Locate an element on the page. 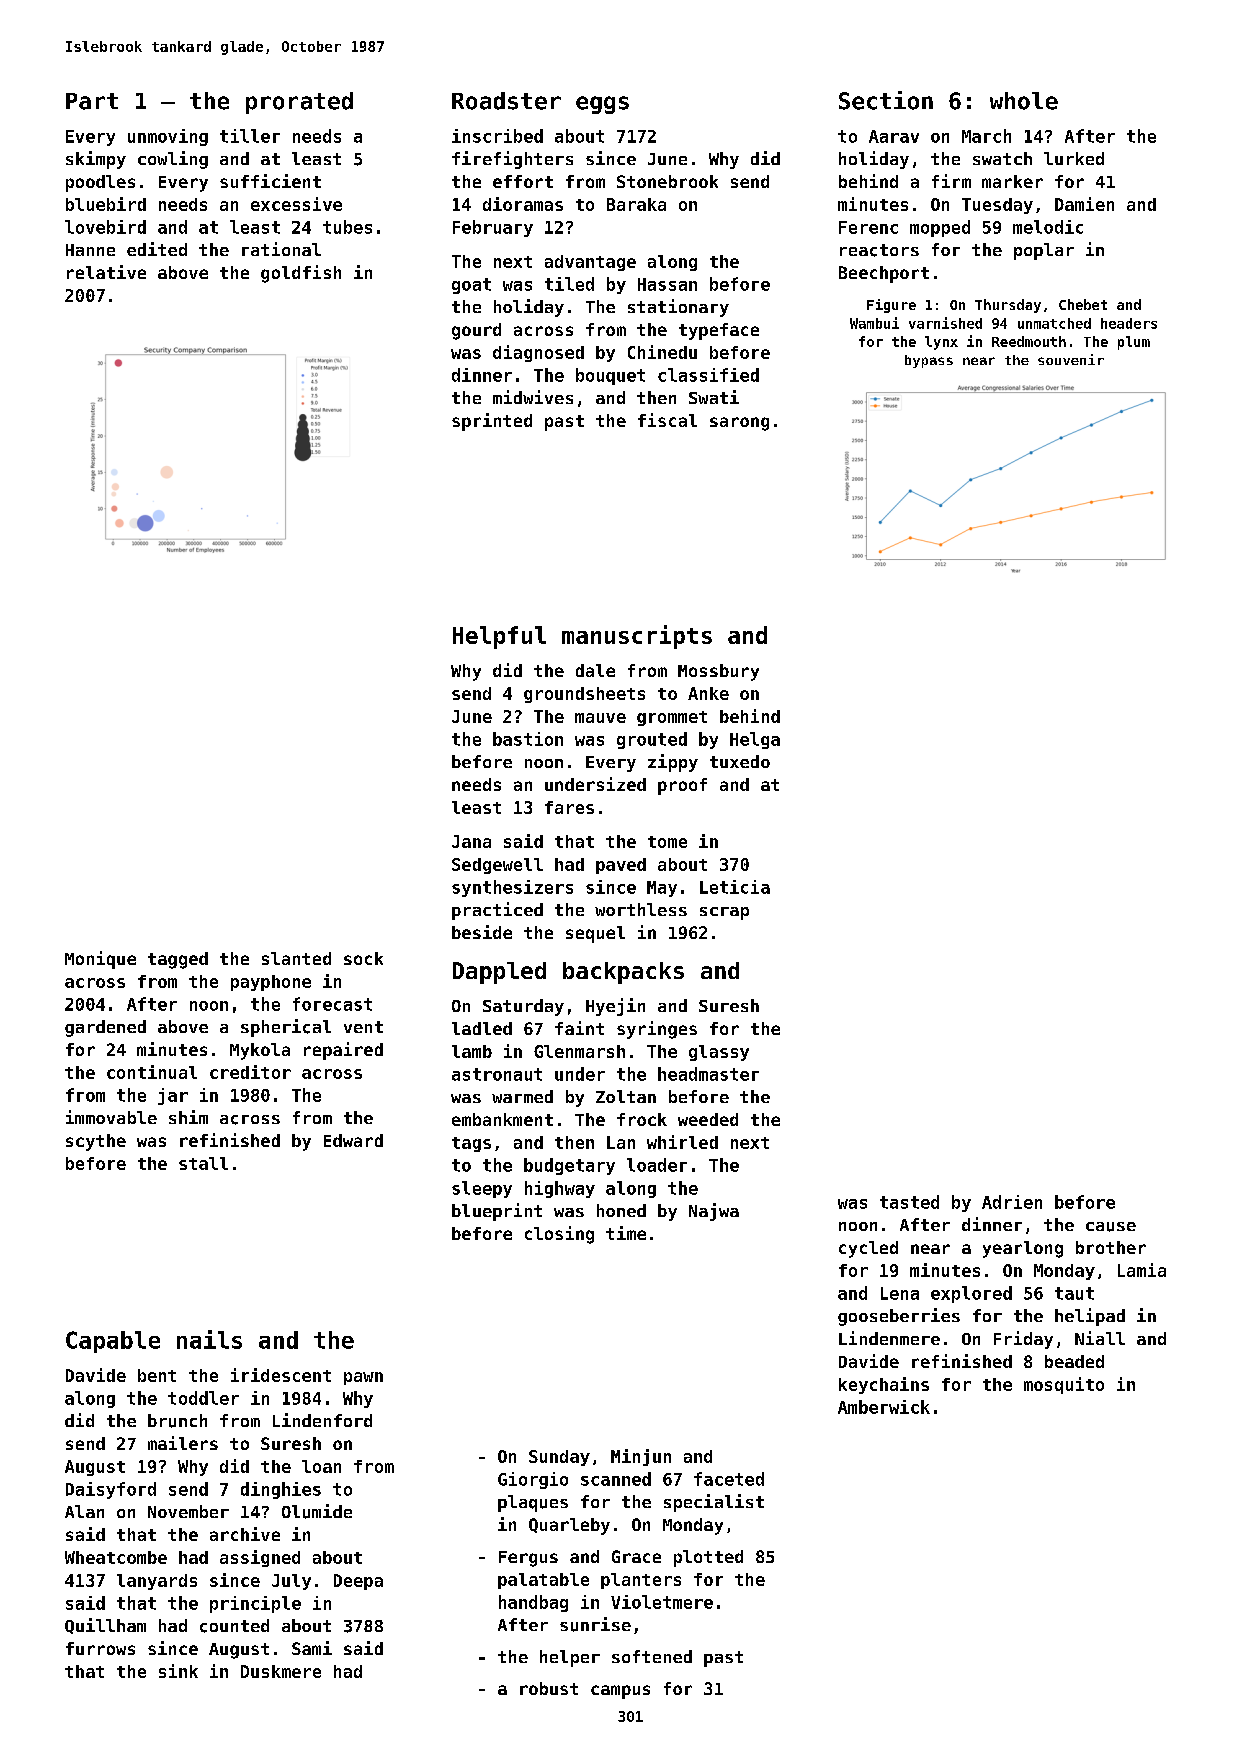  Minjun is located at coordinates (641, 1457).
